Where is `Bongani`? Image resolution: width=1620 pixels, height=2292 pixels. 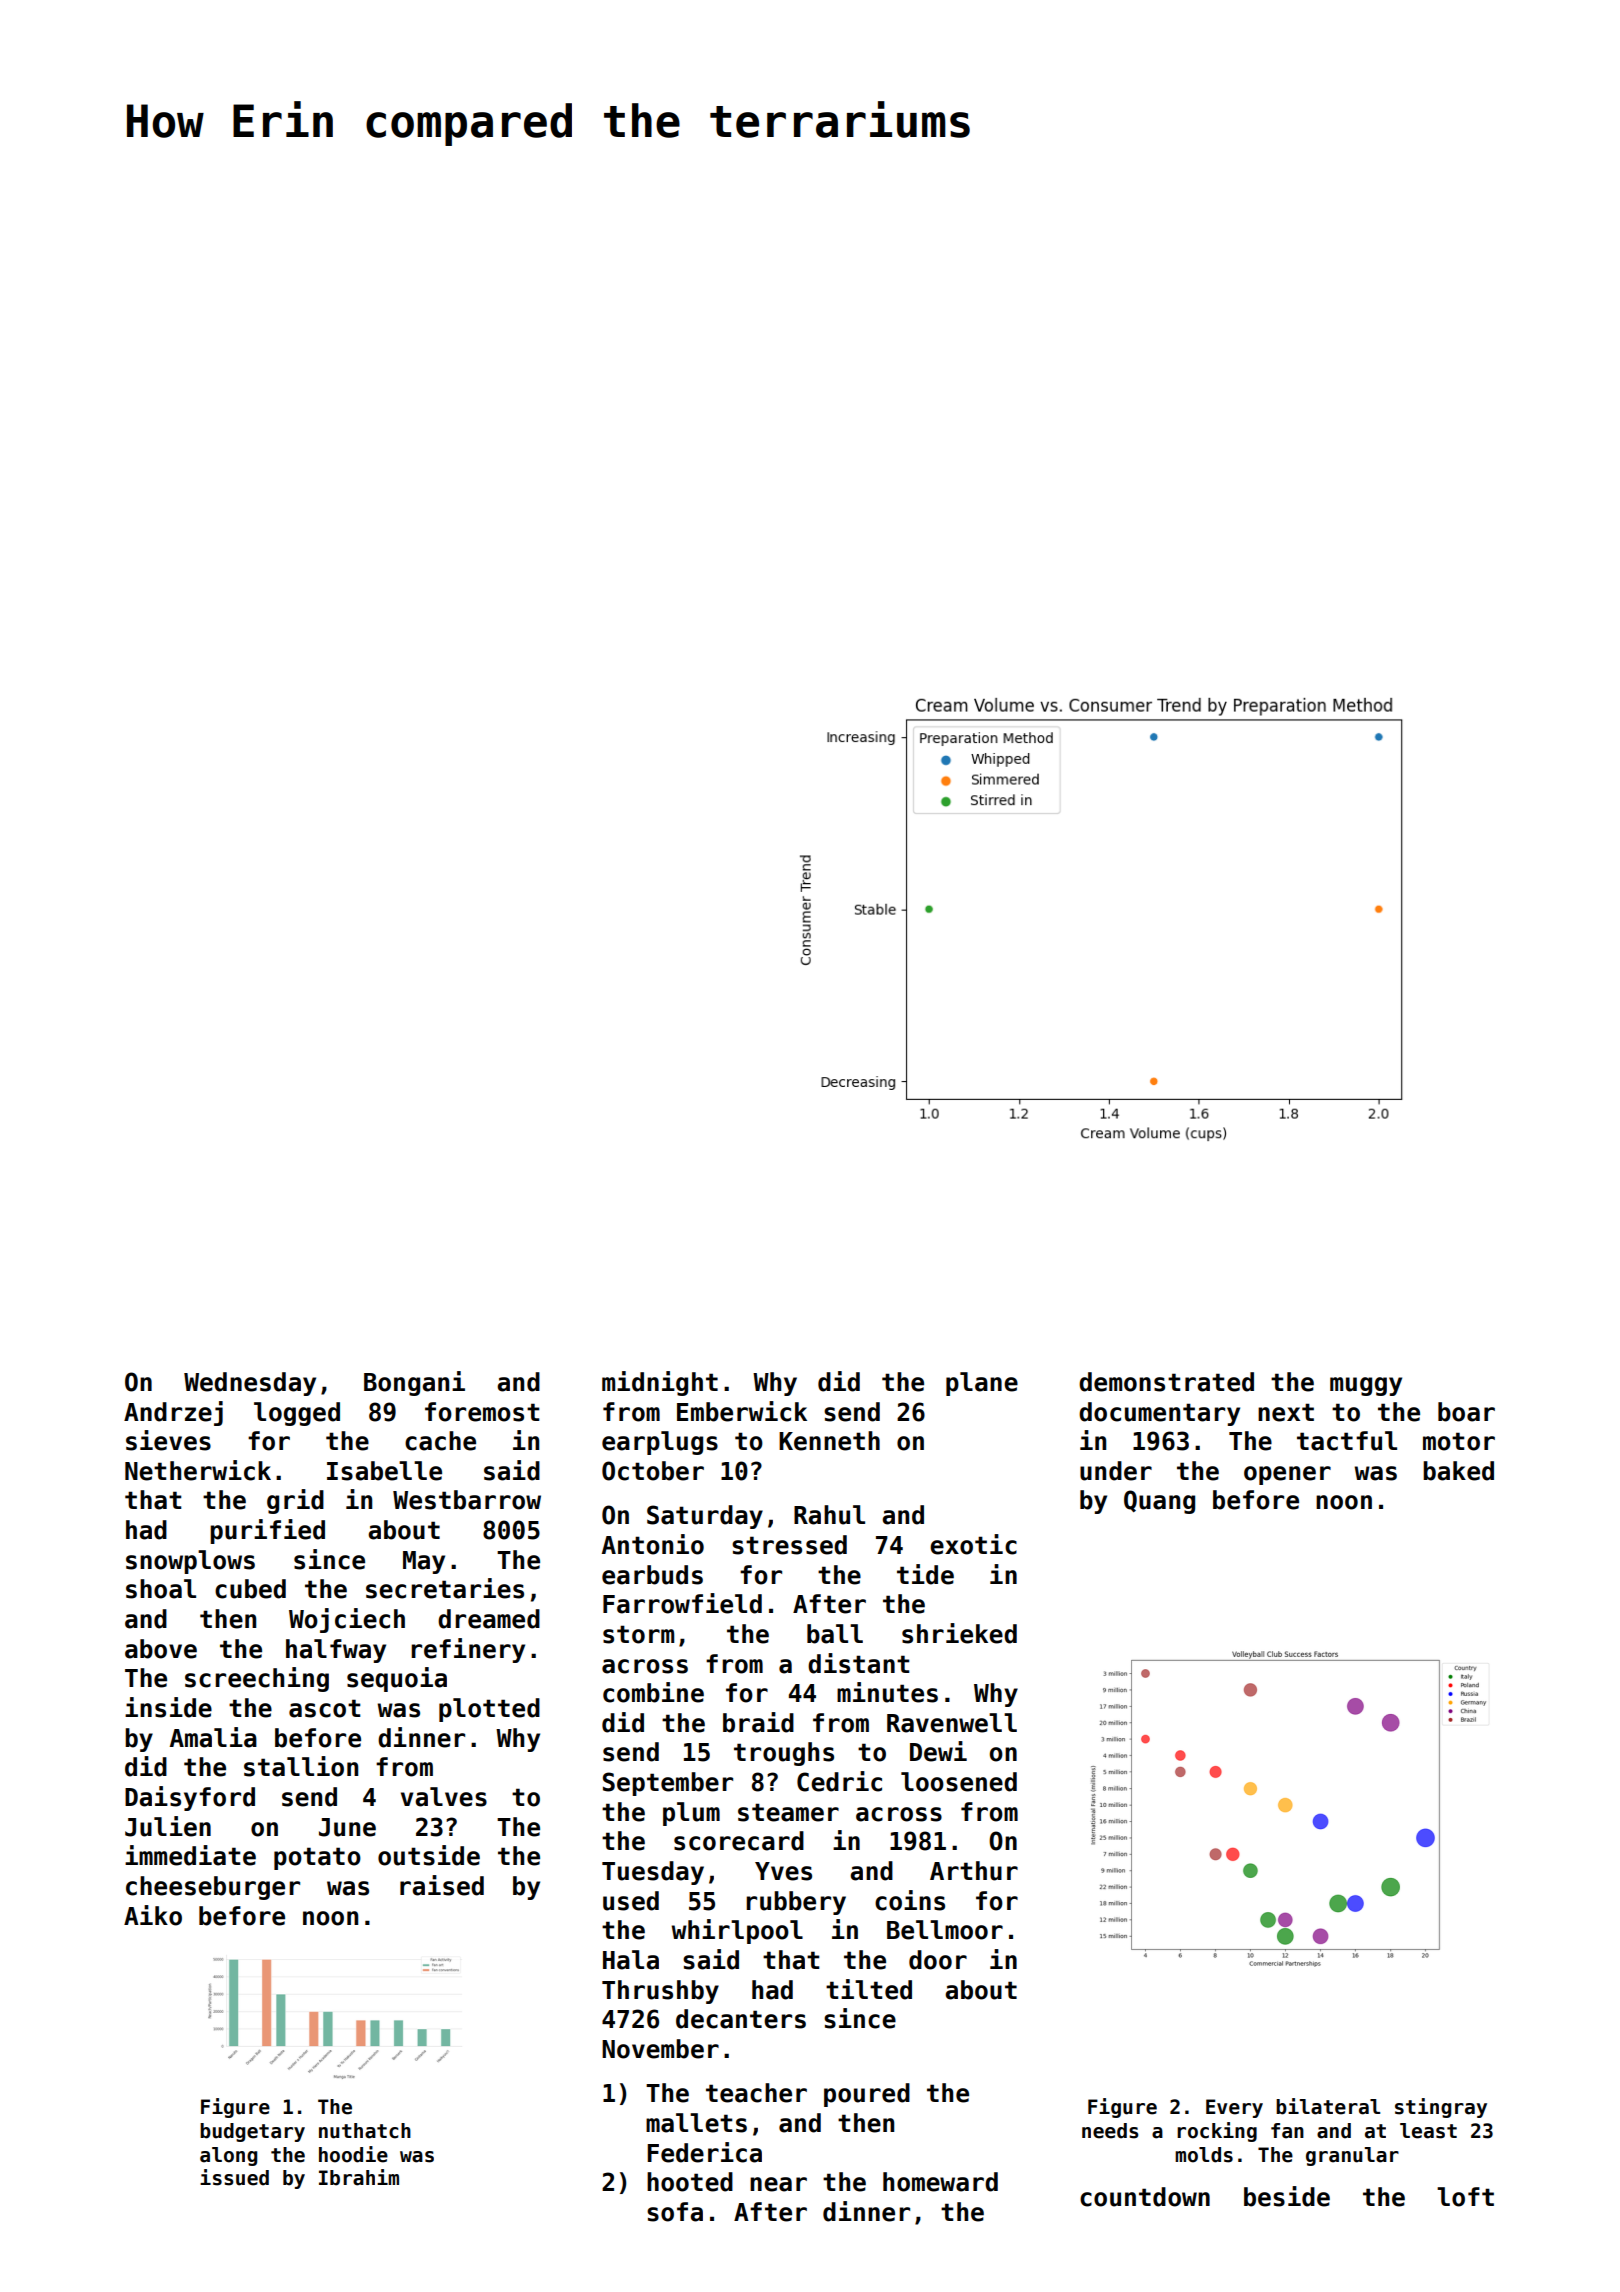 Bongani is located at coordinates (414, 1383).
